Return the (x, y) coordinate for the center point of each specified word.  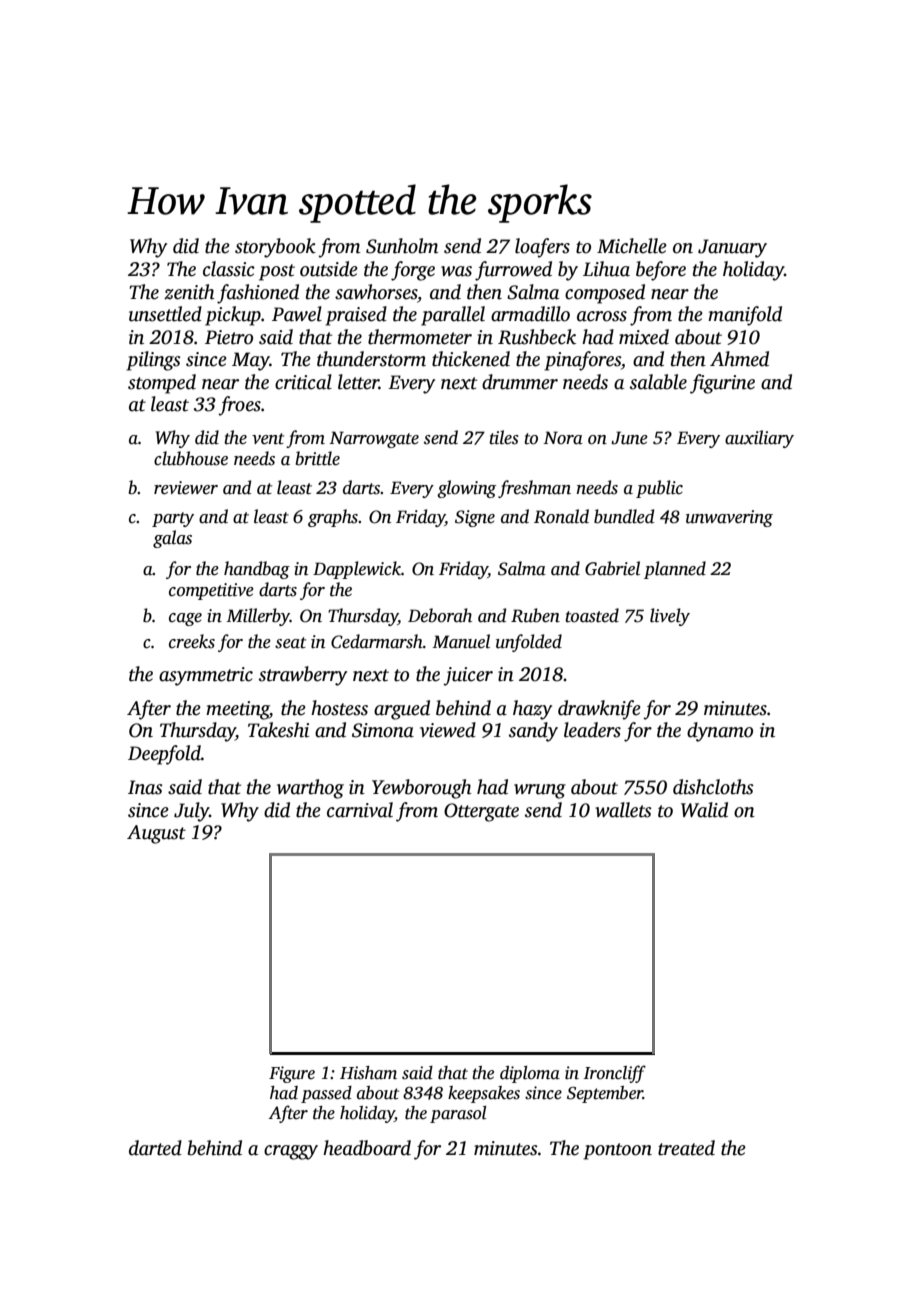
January (732, 248)
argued (402, 710)
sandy (533, 732)
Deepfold (164, 755)
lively (670, 617)
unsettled (165, 314)
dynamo (720, 732)
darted (155, 1148)
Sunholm (402, 246)
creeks (192, 641)
